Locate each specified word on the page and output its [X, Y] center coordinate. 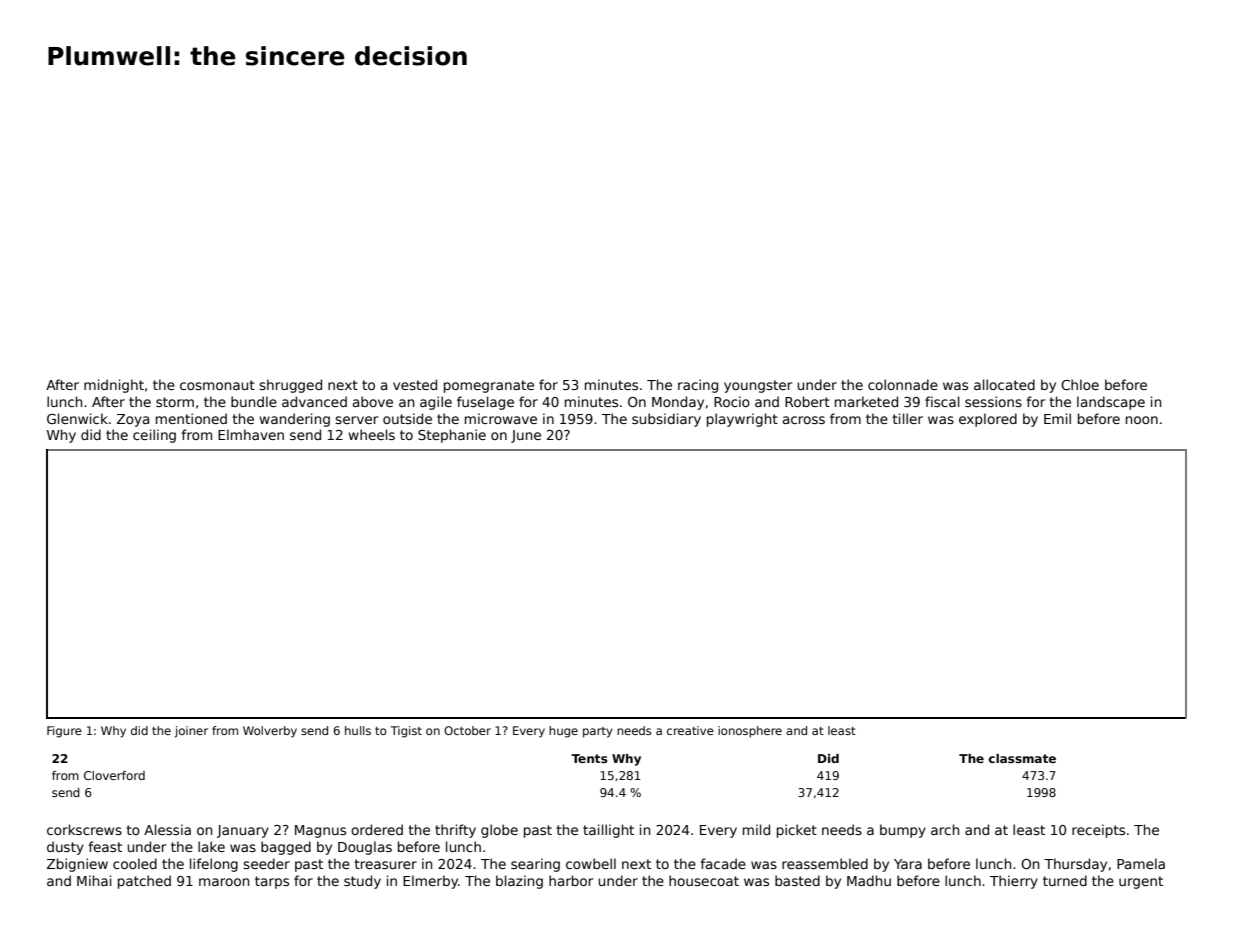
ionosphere [750, 732]
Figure [64, 732]
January [243, 831]
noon [1142, 420]
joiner [191, 732]
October [467, 730]
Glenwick [77, 418]
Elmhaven [251, 434]
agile [436, 403]
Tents [589, 758]
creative [690, 730]
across [804, 420]
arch [945, 829]
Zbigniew [77, 865]
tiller [908, 418]
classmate [1022, 758]
